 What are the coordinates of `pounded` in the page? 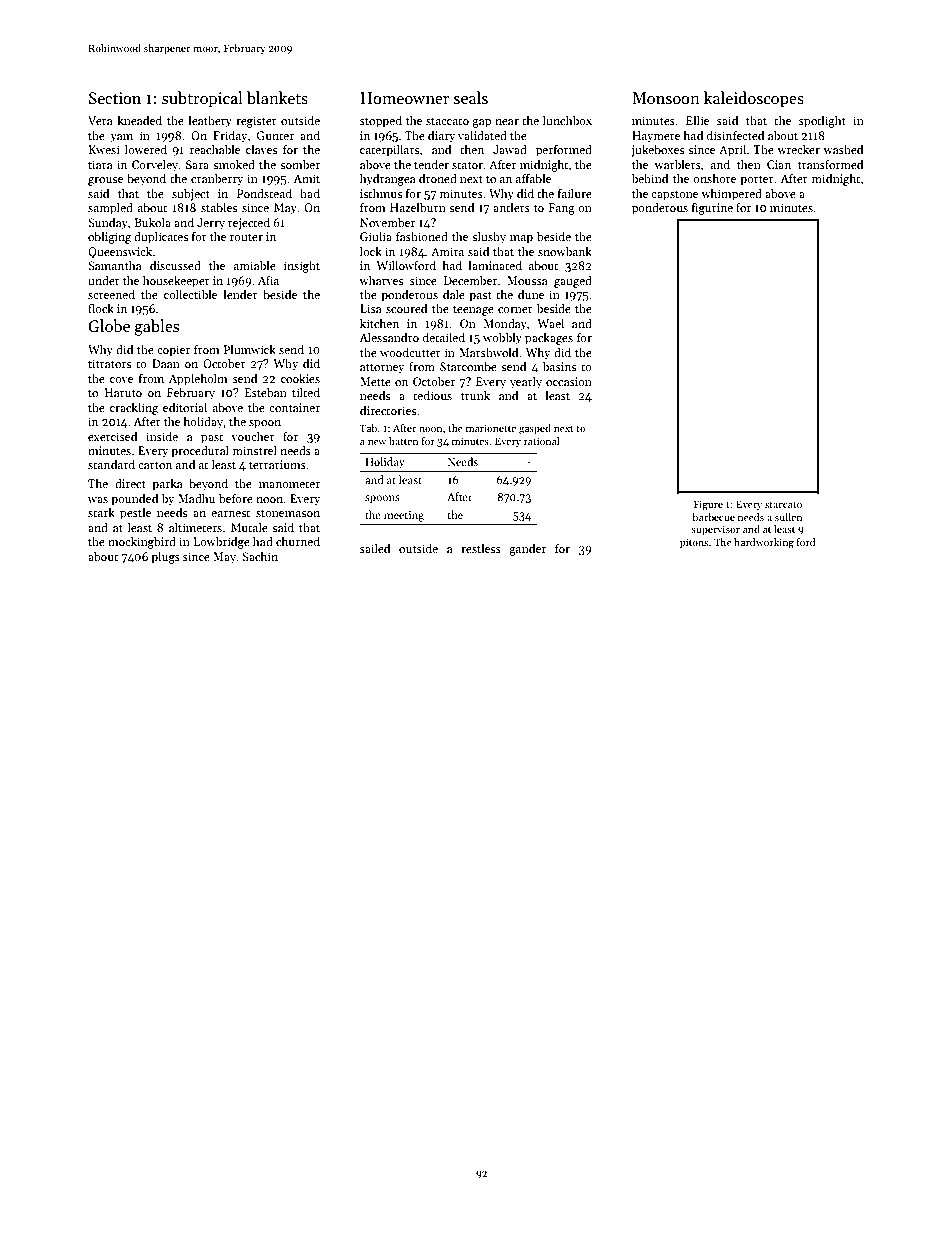 It's located at (134, 499).
